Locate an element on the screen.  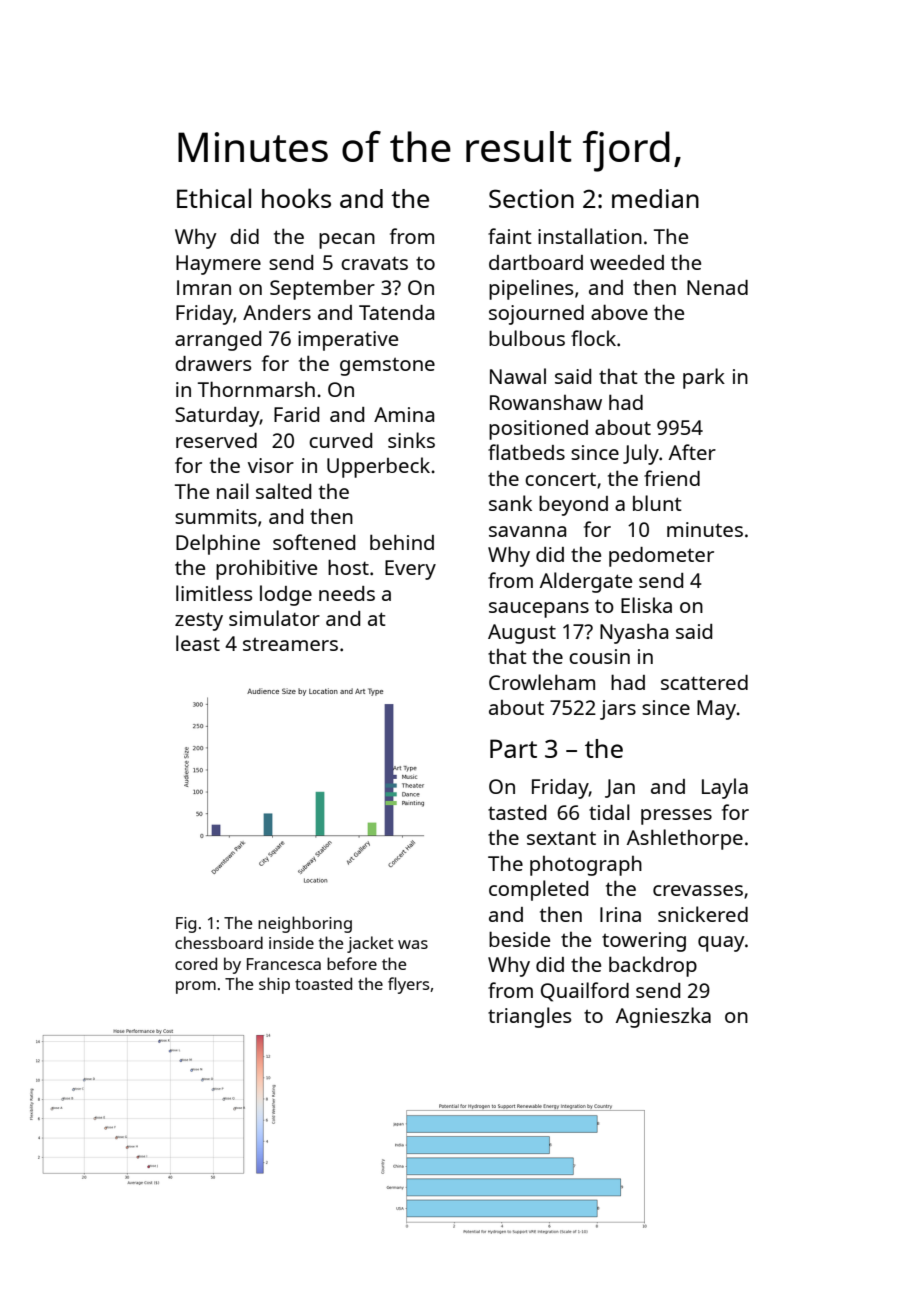
sank is located at coordinates (510, 503).
